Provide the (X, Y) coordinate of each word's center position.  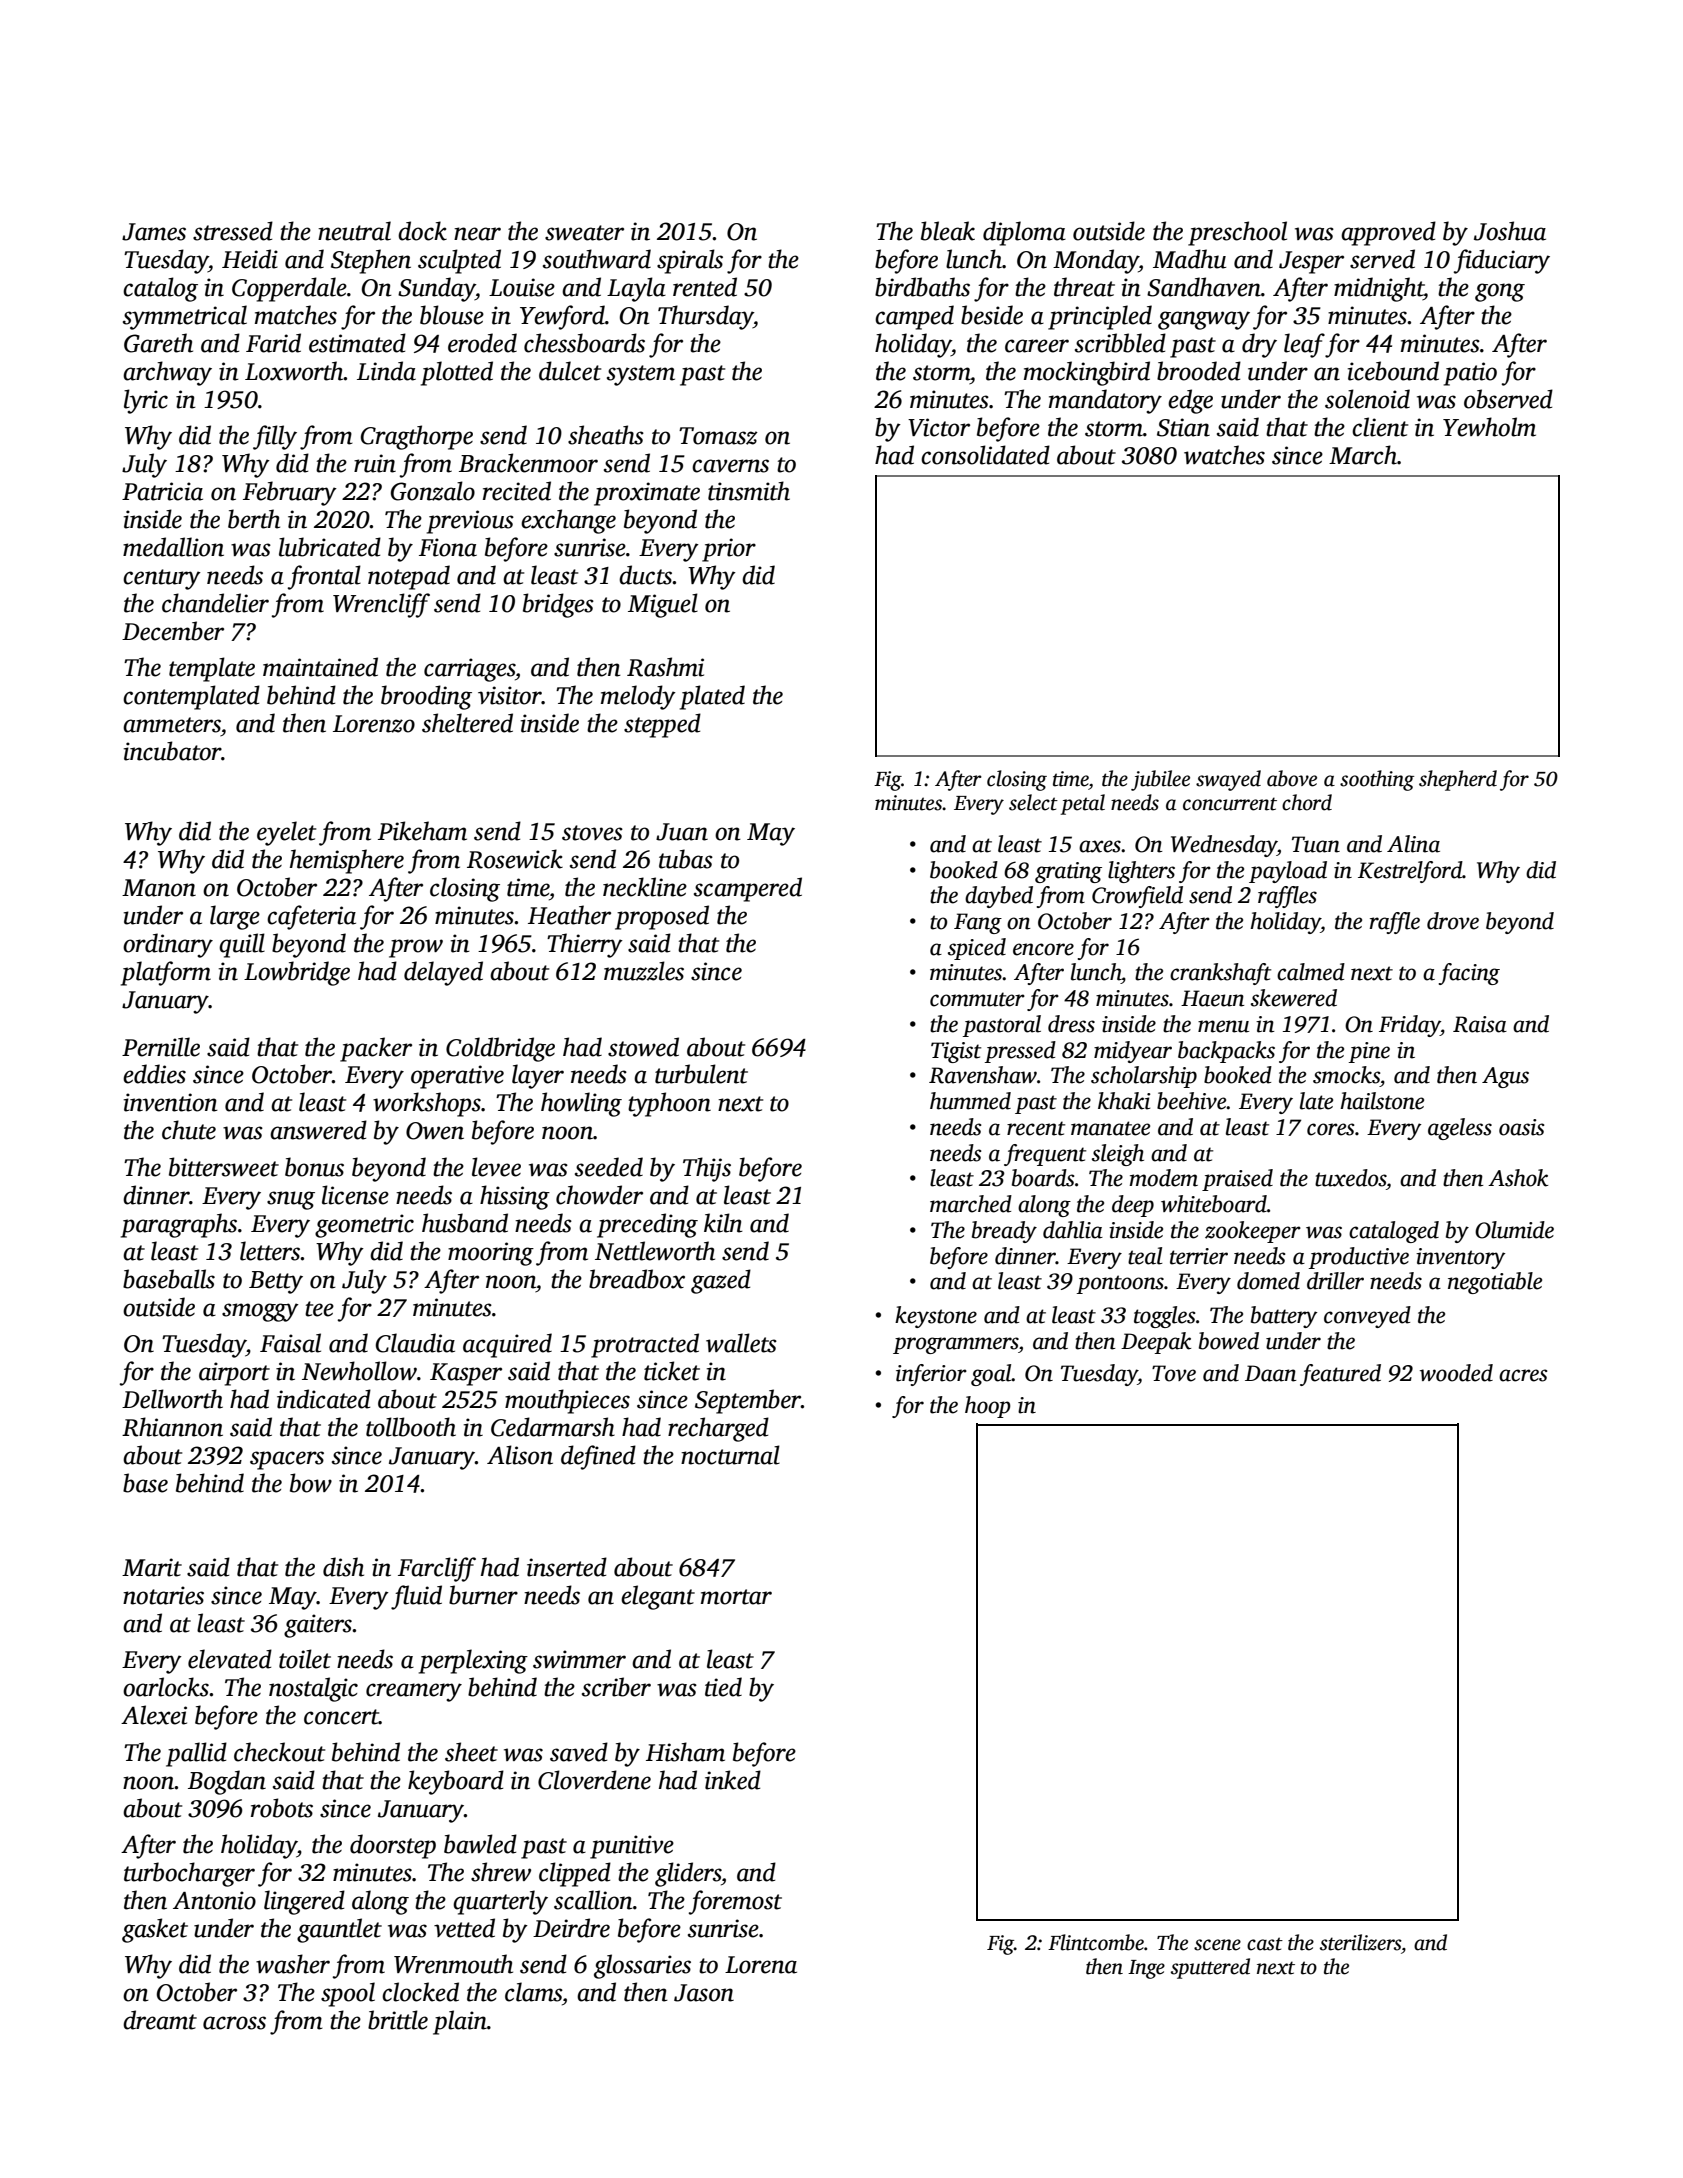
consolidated (985, 455)
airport (234, 1374)
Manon (159, 888)
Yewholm (1489, 427)
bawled (480, 1844)
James (154, 232)
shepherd (1458, 780)
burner (483, 1595)
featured (1340, 1375)
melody (638, 697)
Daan (1271, 1373)
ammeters (172, 725)
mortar (736, 1597)
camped (914, 317)
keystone (936, 1317)
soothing (1377, 780)
